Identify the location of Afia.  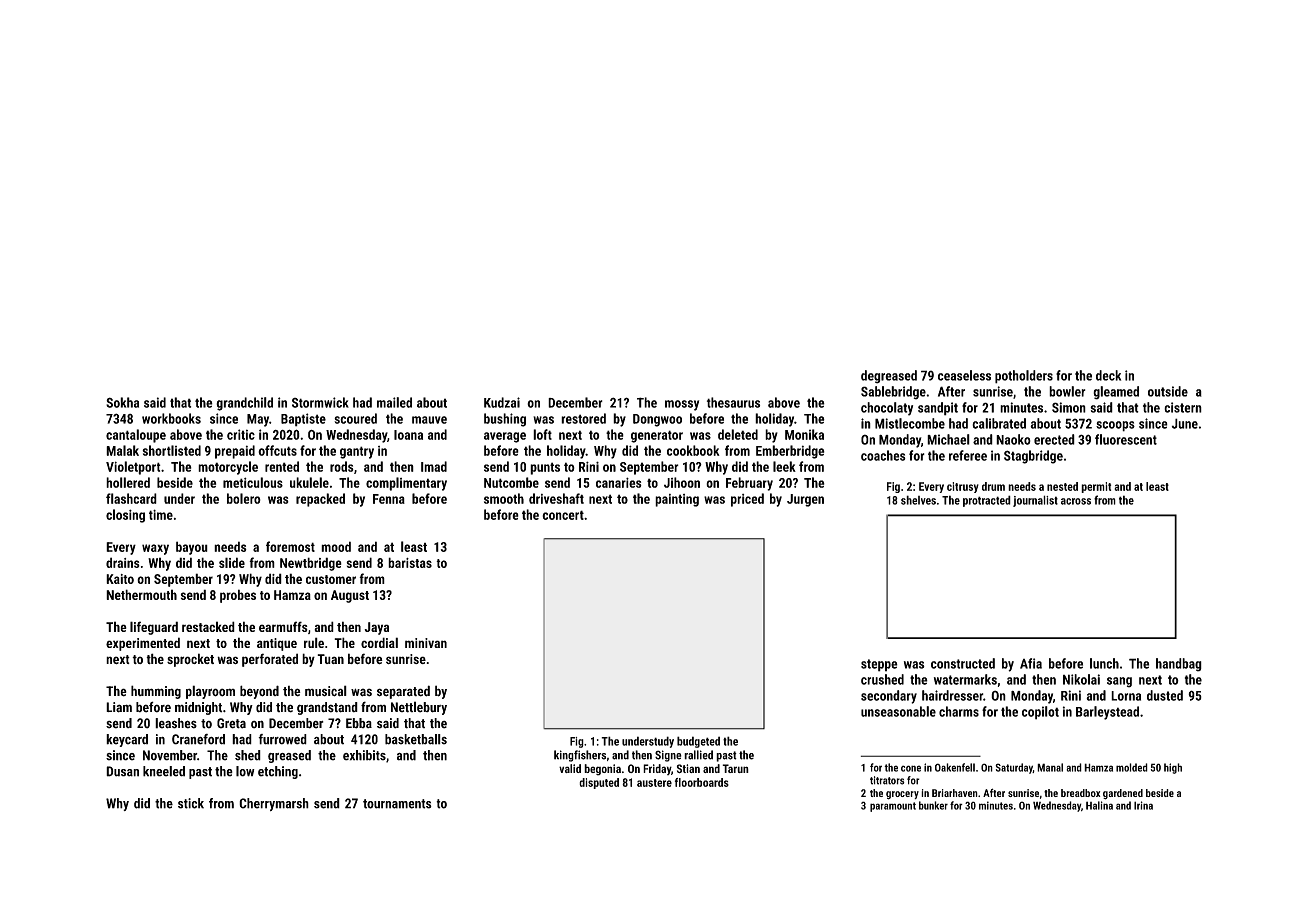
(1031, 663).
